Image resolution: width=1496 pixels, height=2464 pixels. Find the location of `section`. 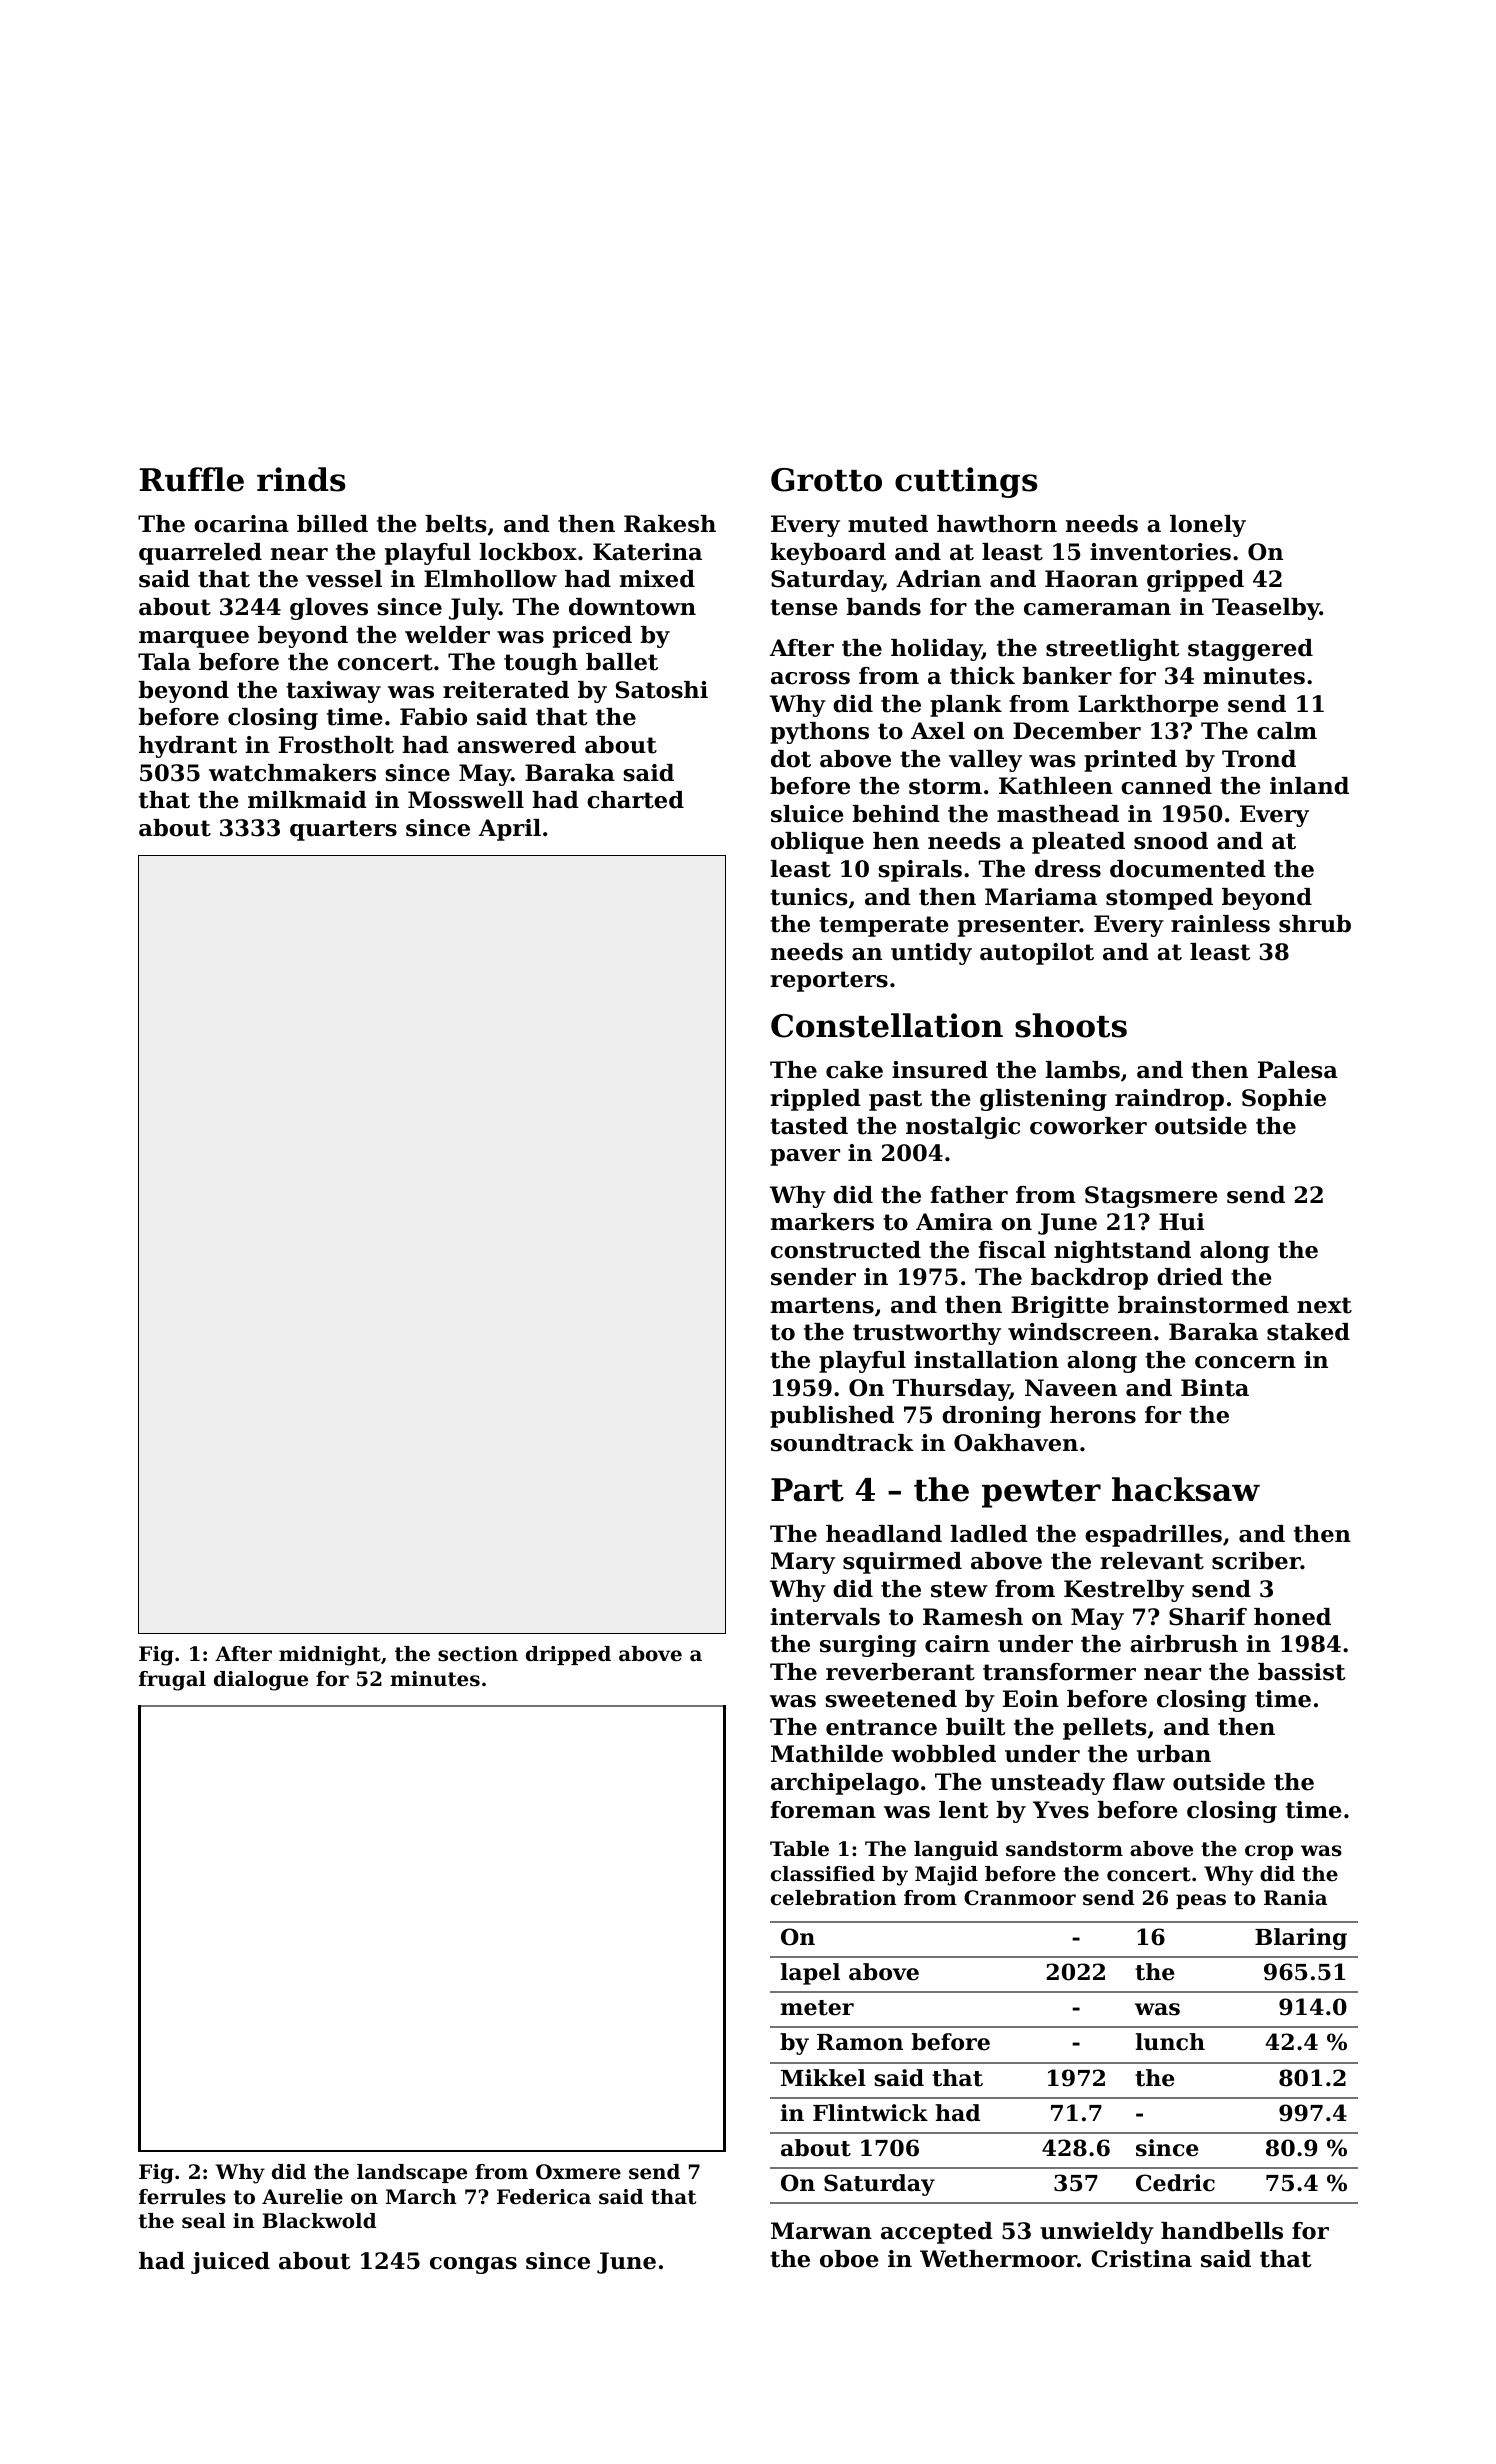

section is located at coordinates (478, 1654).
